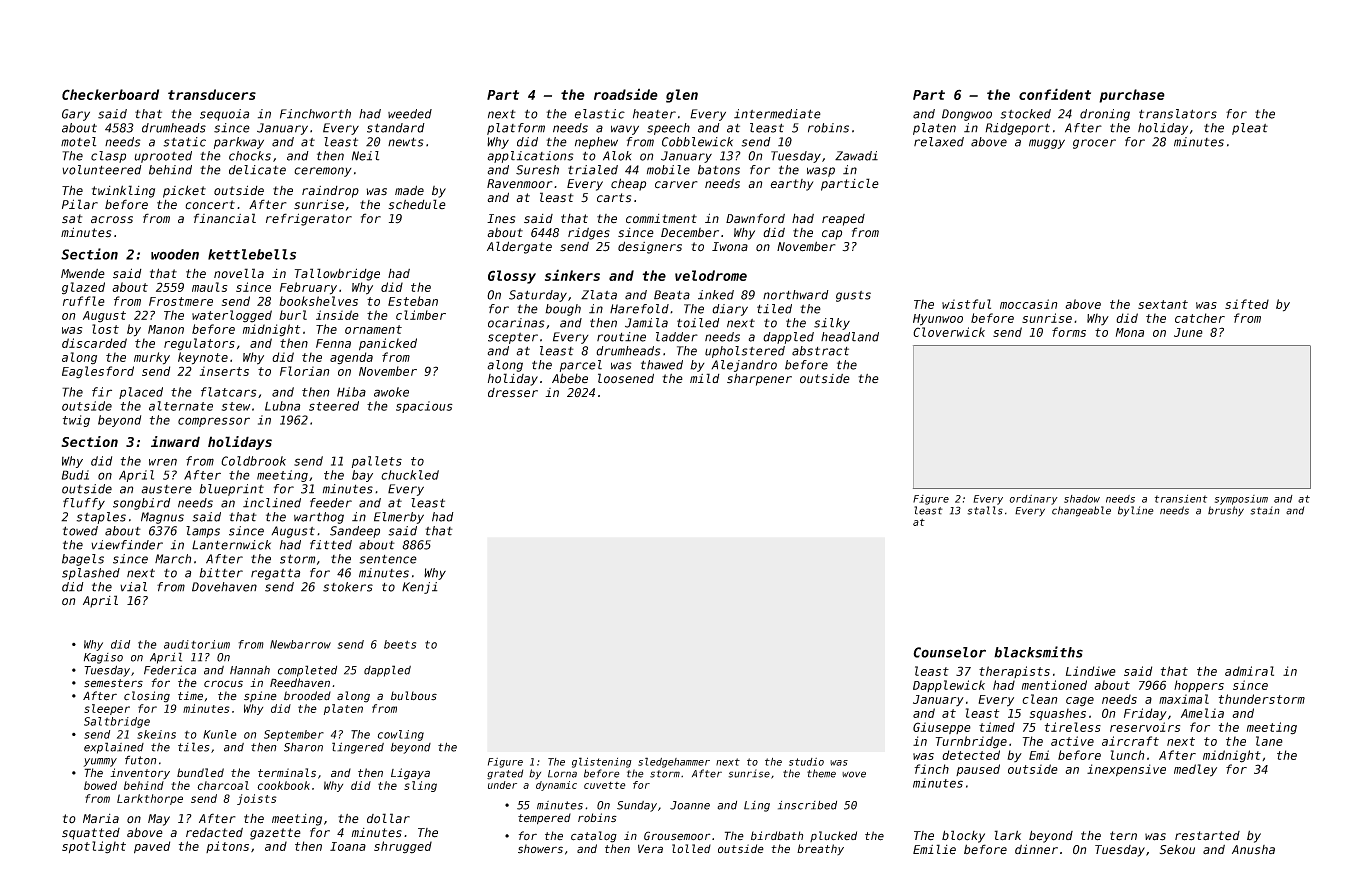  I want to click on joists, so click(257, 799).
